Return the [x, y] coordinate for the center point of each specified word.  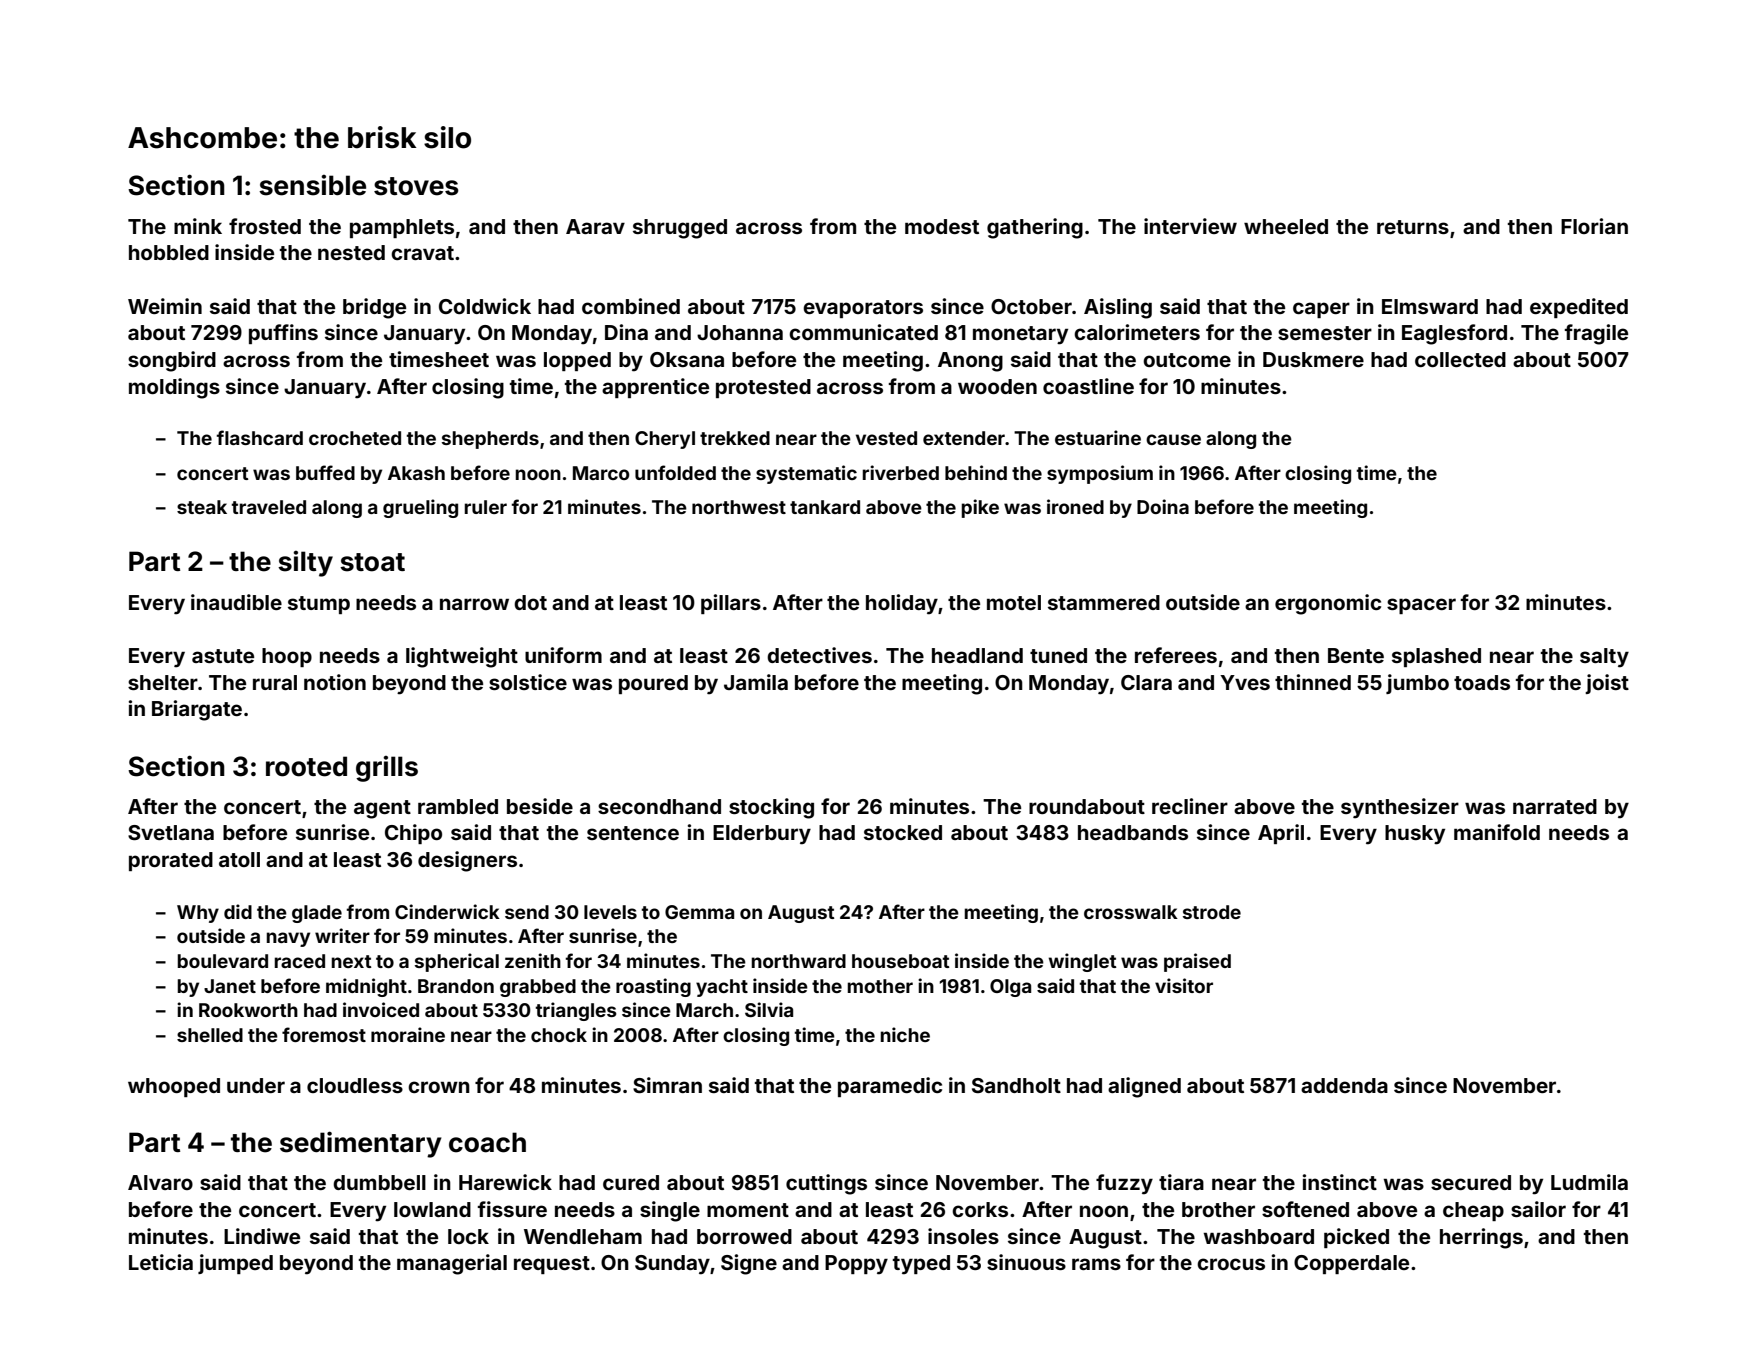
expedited [1579, 308]
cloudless [355, 1085]
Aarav [595, 226]
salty [1604, 658]
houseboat [900, 961]
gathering [1035, 228]
